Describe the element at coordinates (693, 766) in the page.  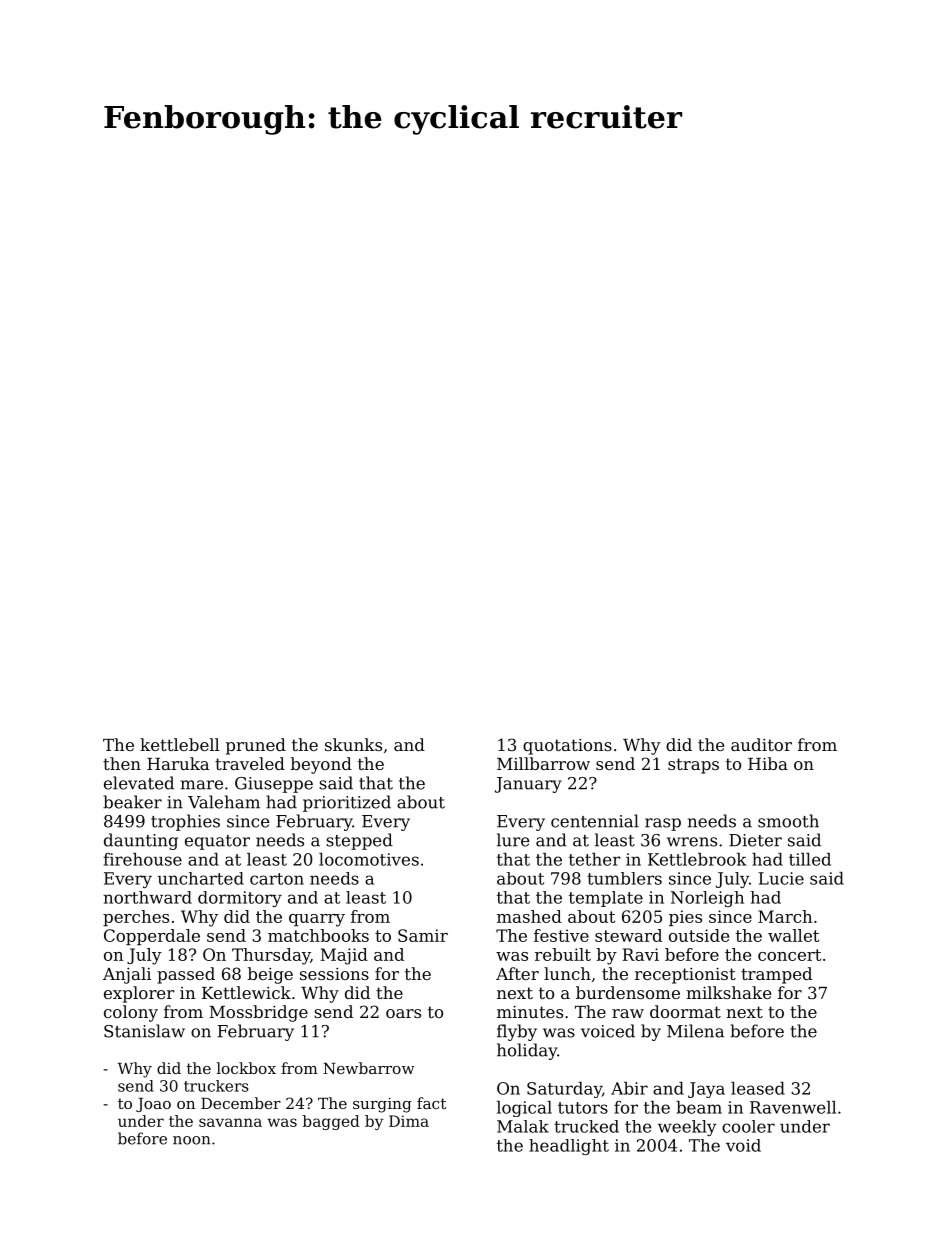
I see `straps` at that location.
